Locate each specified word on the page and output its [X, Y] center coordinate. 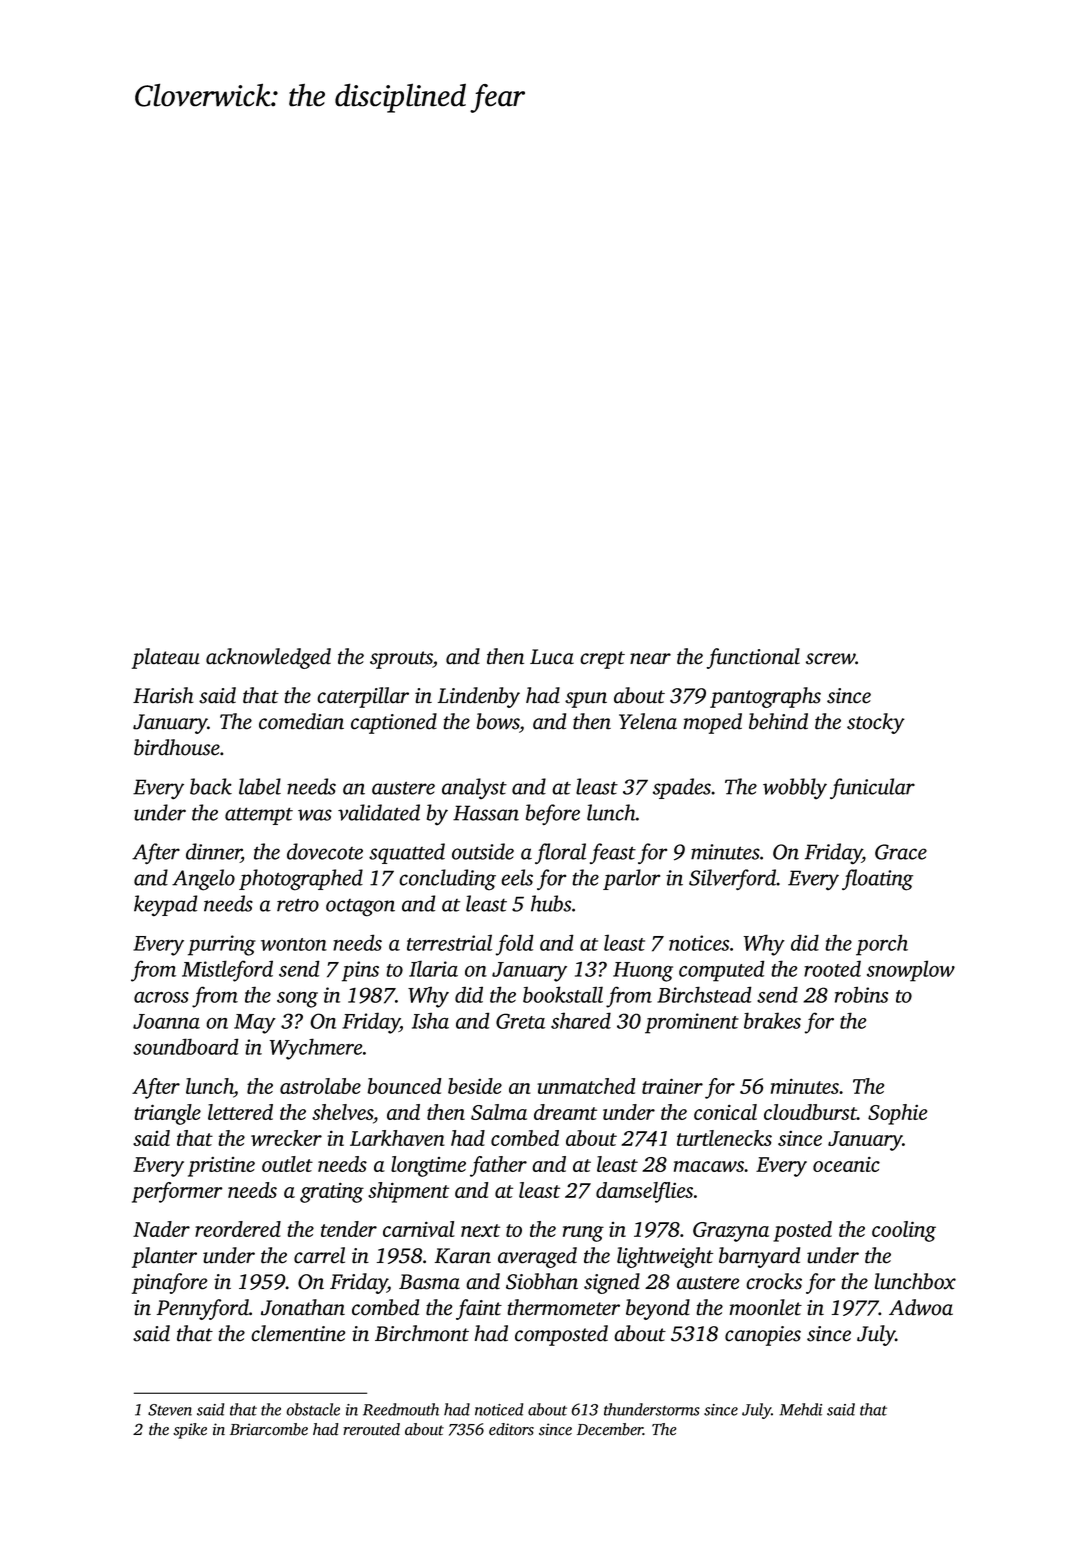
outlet [287, 1164]
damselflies [644, 1192]
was [315, 815]
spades [682, 788]
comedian [301, 721]
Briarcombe [269, 1429]
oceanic [846, 1164]
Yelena [648, 721]
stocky [876, 723]
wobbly [795, 788]
